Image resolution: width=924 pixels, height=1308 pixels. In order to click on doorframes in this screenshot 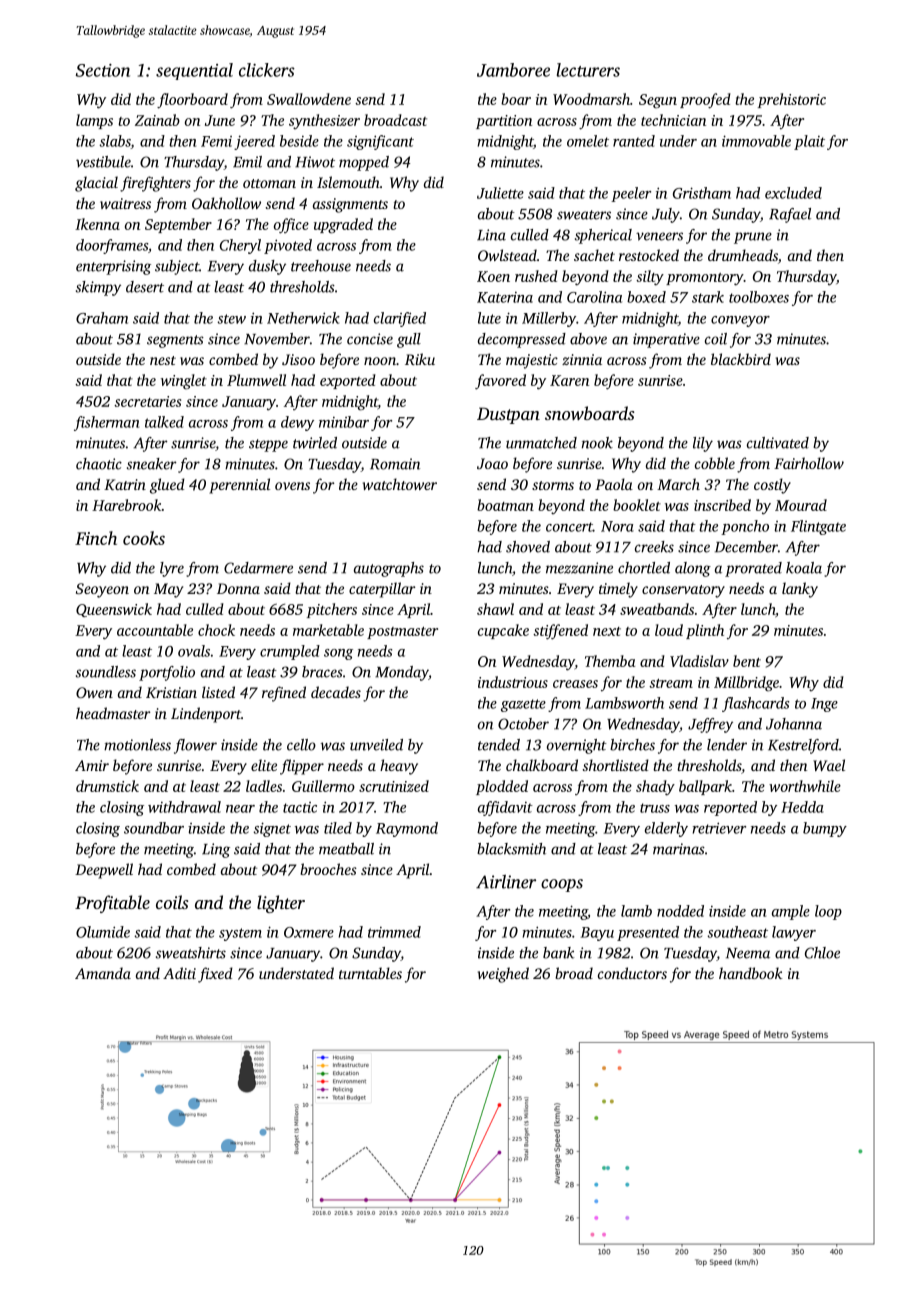, I will do `click(112, 246)`.
